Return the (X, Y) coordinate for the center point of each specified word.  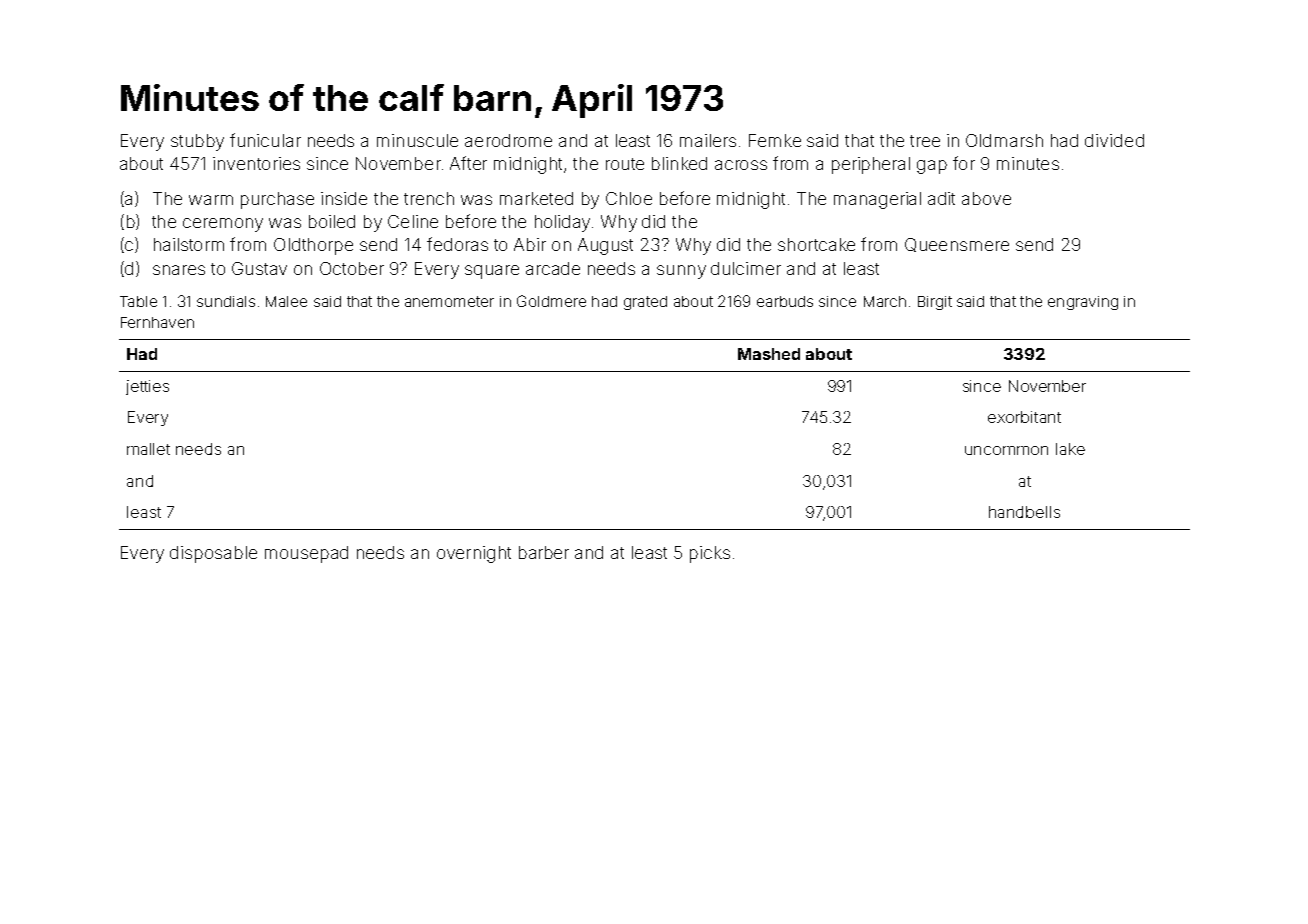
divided (1114, 140)
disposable (213, 554)
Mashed (769, 354)
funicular (265, 140)
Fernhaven (157, 322)
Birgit (935, 303)
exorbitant (1024, 417)
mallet (148, 449)
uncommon (1006, 450)
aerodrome (508, 140)
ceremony (223, 225)
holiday (562, 223)
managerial (877, 200)
